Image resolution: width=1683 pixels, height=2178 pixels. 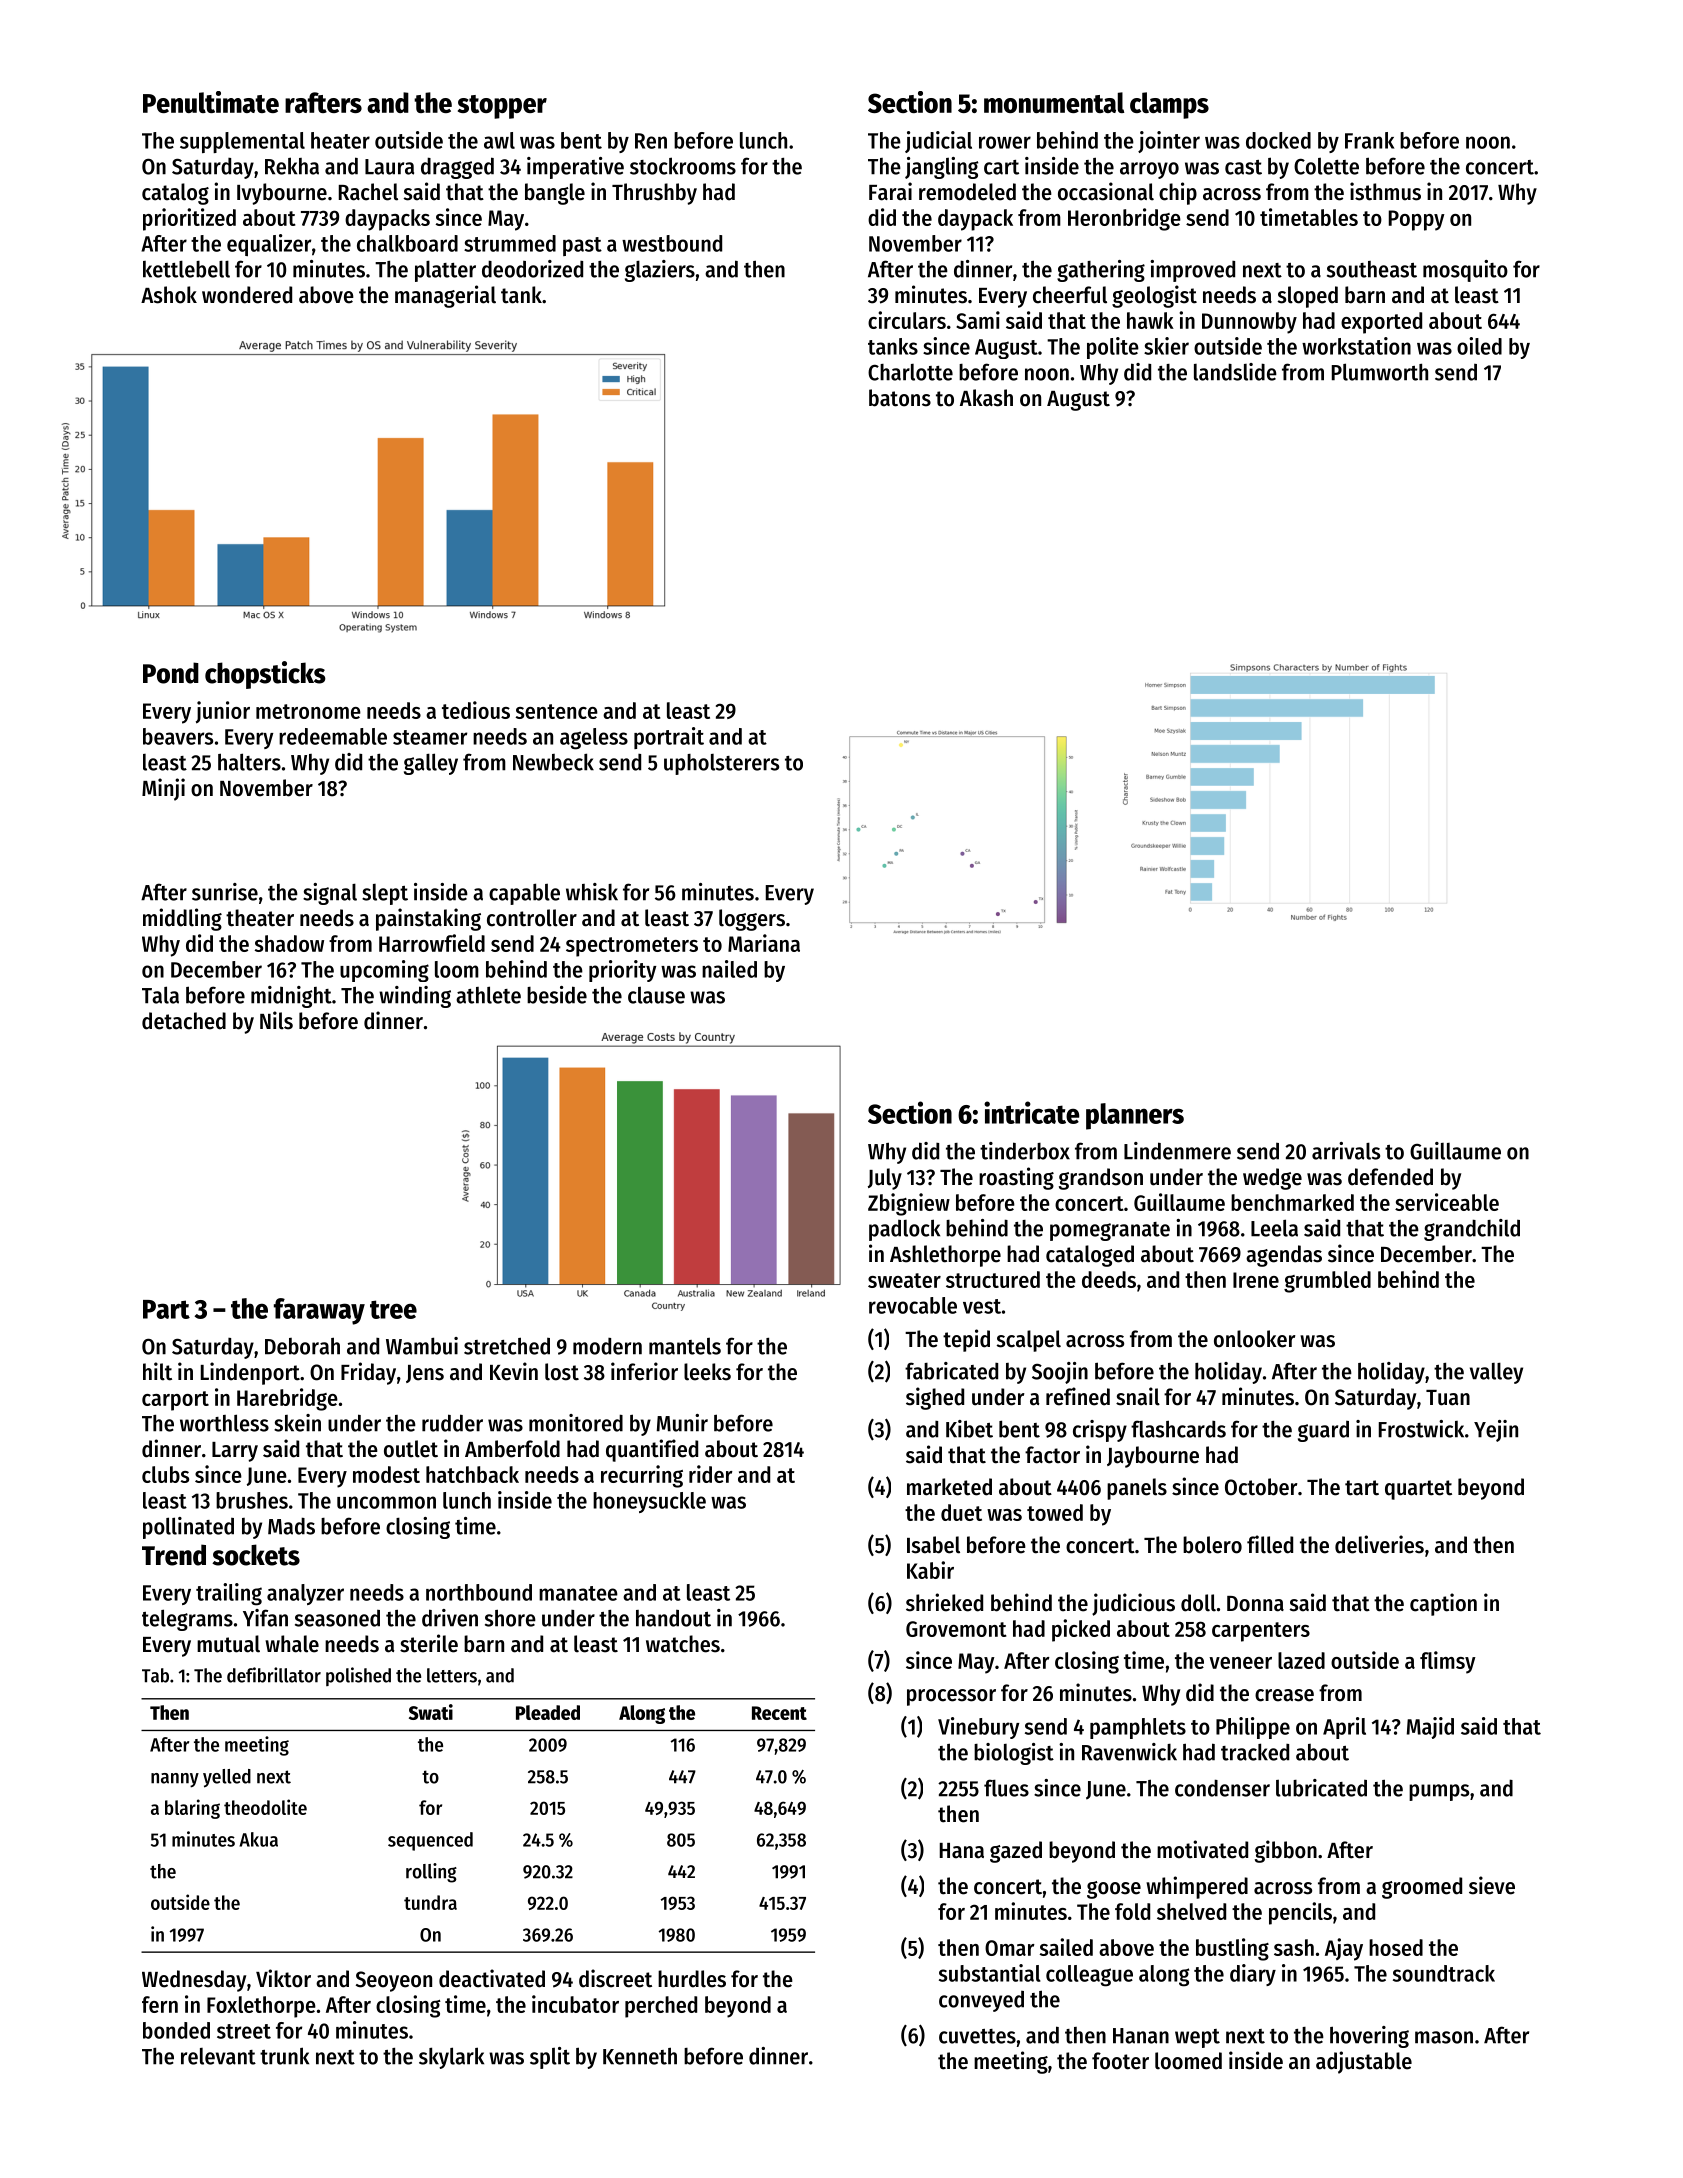 What do you see at coordinates (1016, 1852) in the document?
I see `gazed` at bounding box center [1016, 1852].
